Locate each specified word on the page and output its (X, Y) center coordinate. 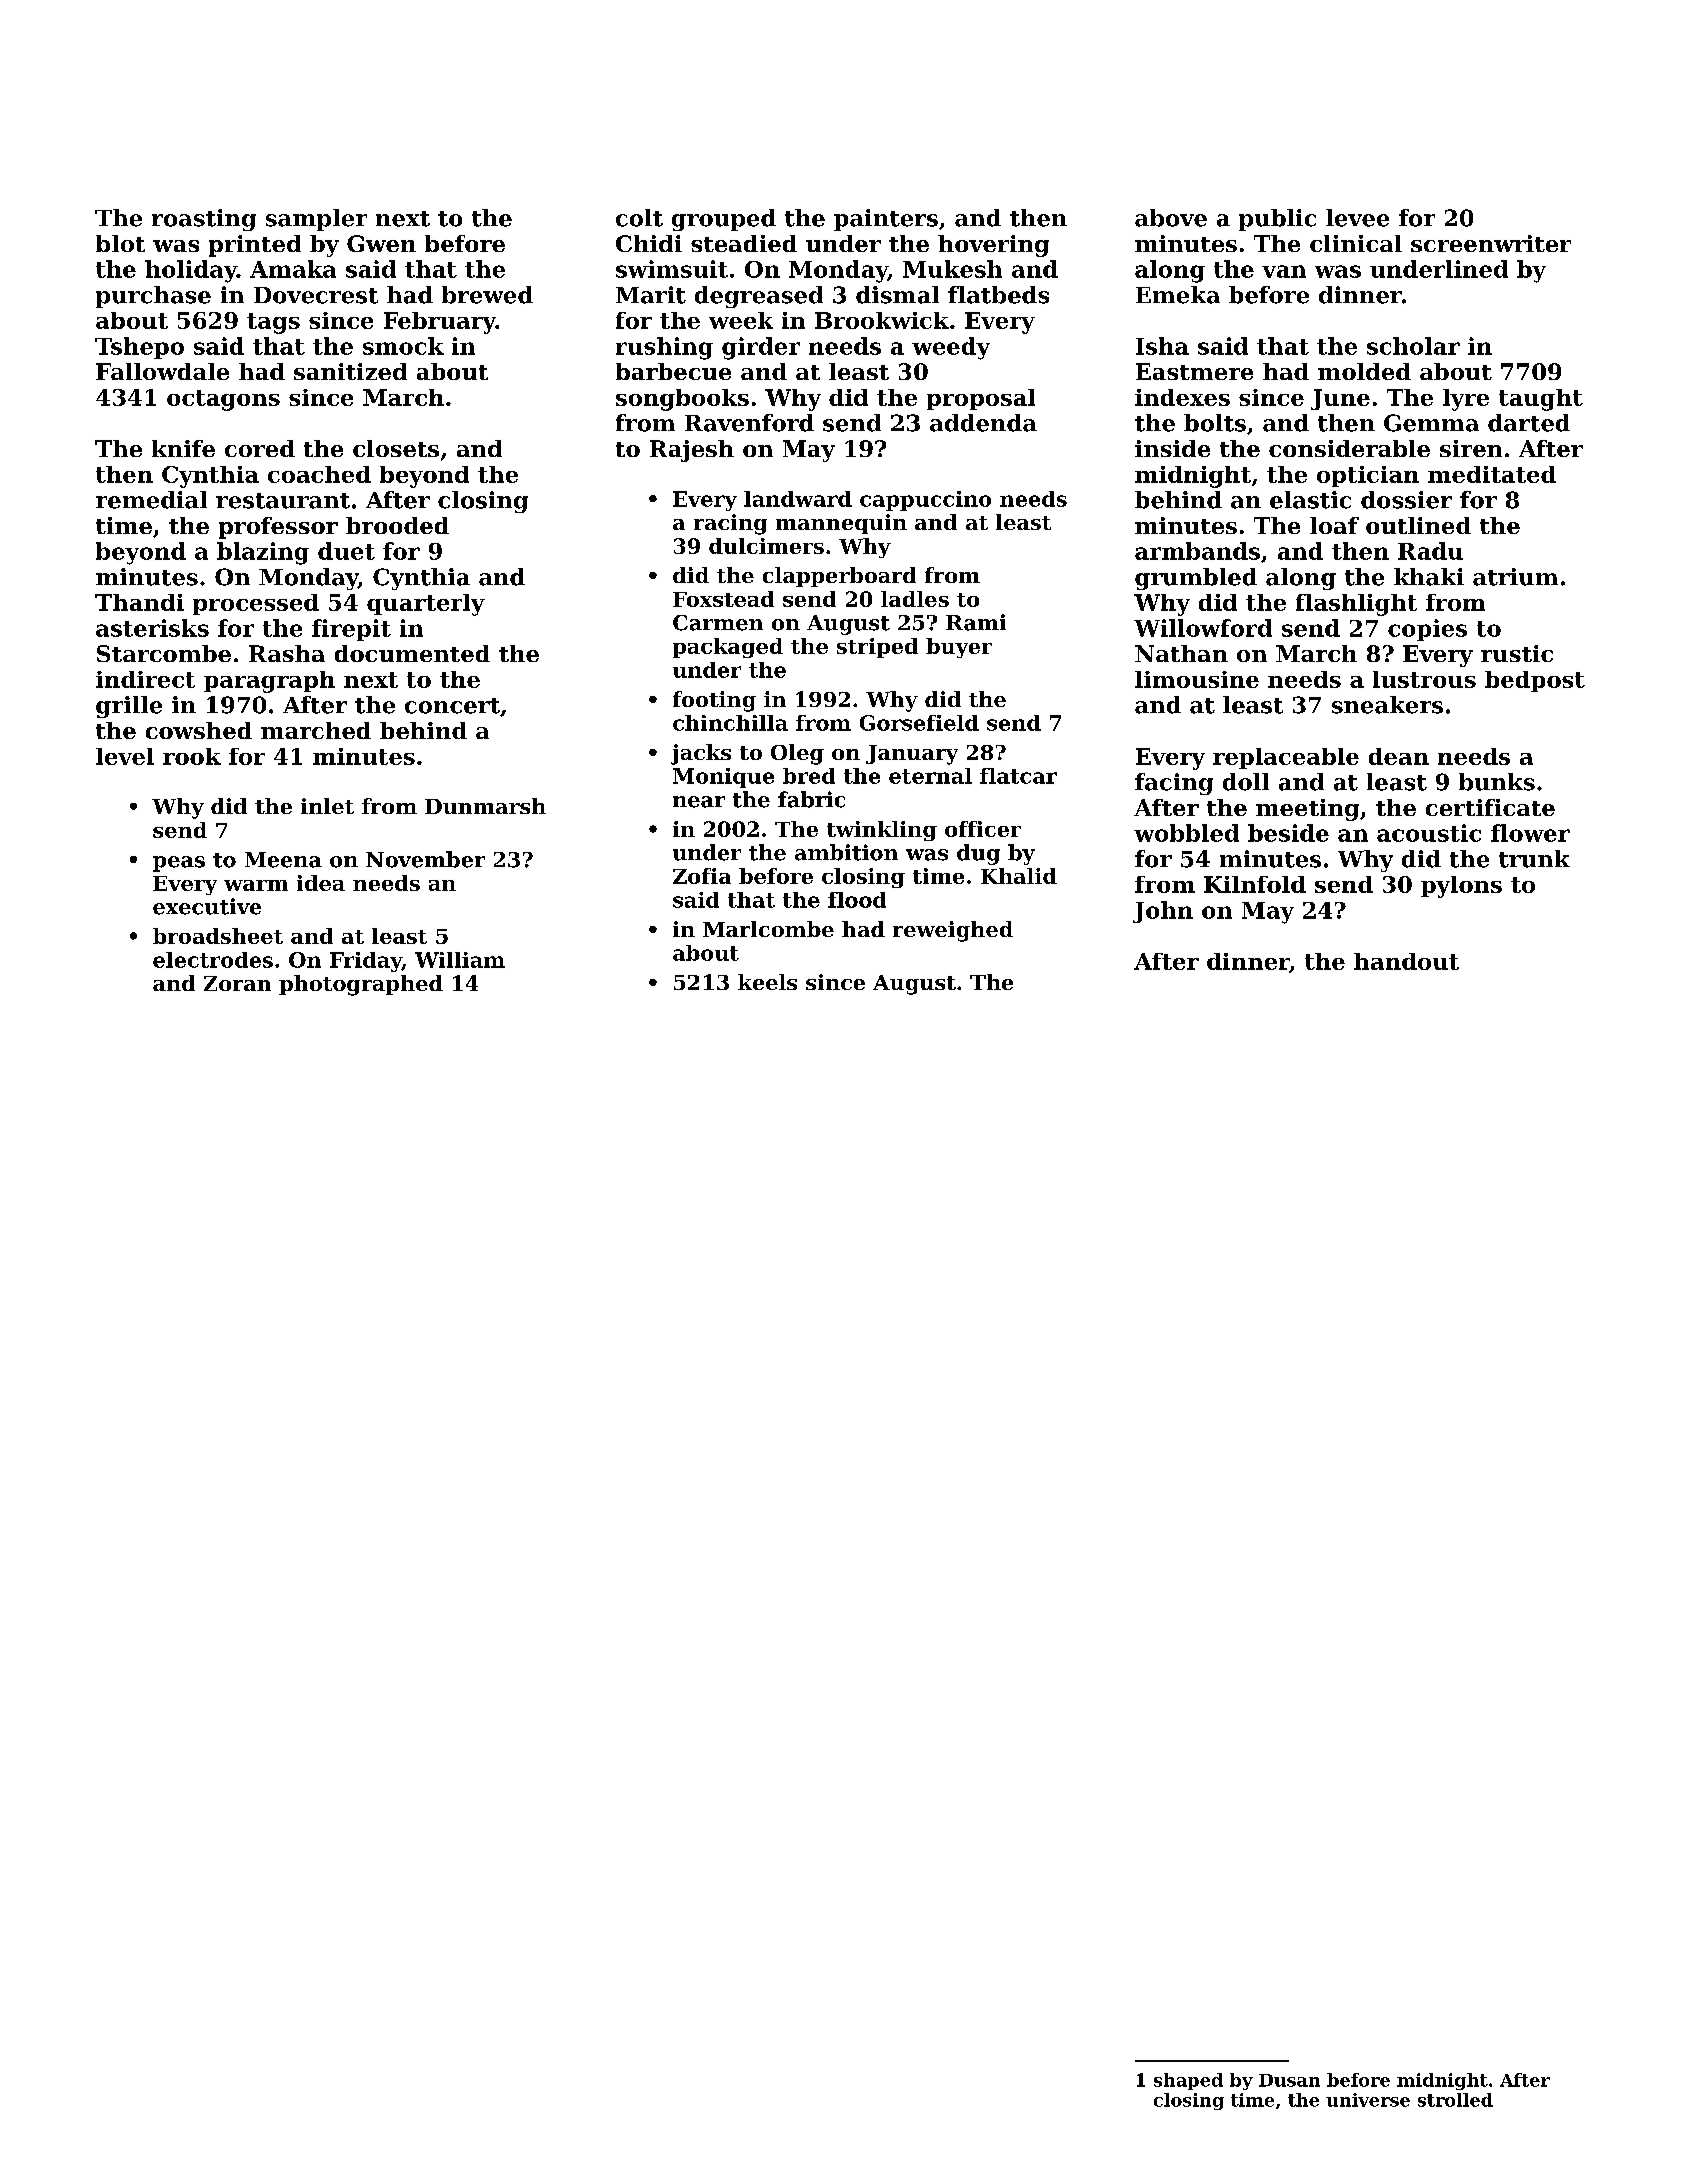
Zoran (237, 983)
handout (1406, 961)
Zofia (702, 876)
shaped (1188, 2081)
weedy (951, 348)
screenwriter (1491, 243)
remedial (151, 500)
